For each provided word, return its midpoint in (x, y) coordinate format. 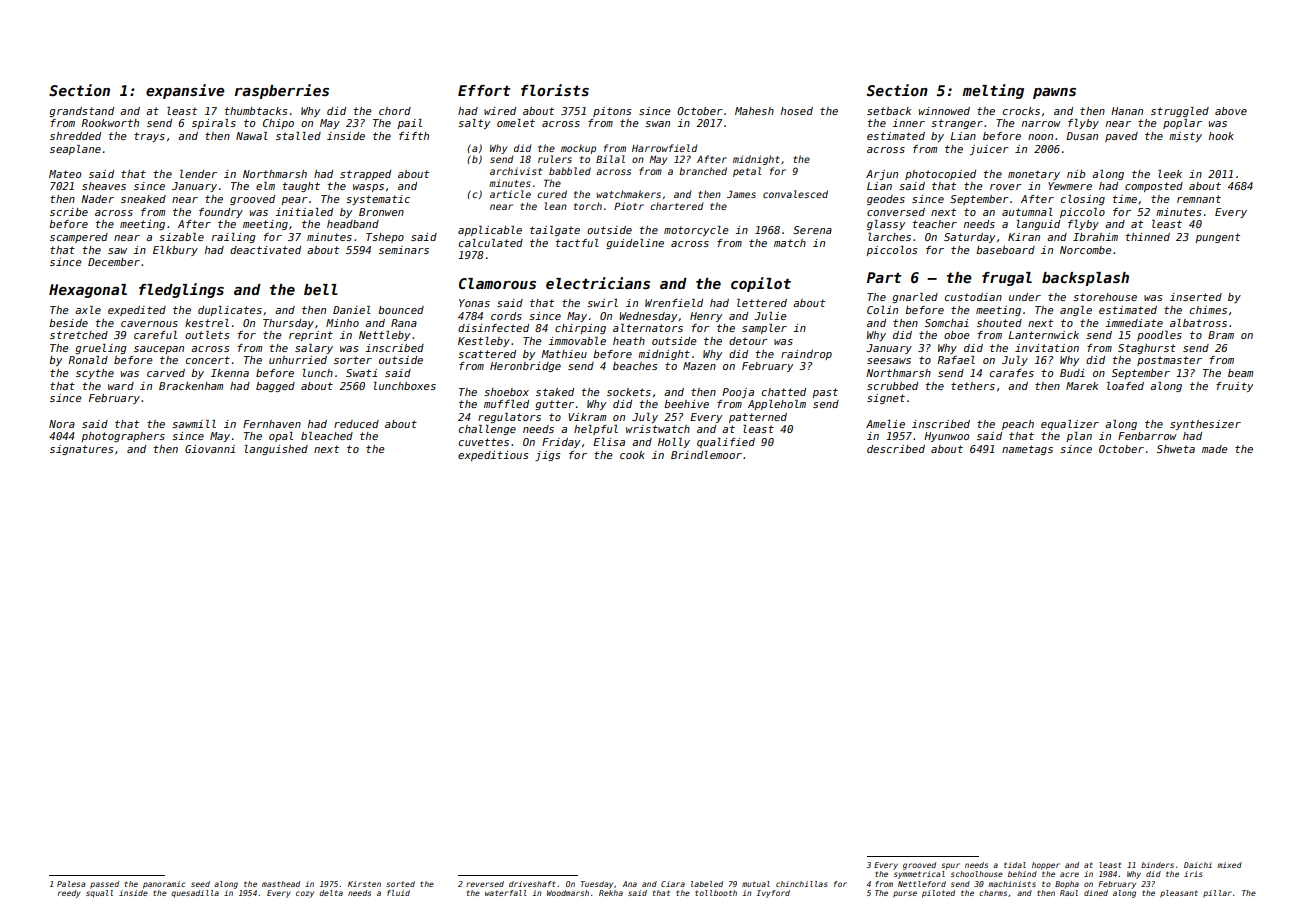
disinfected (493, 328)
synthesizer (1205, 425)
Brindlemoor (706, 455)
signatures (81, 450)
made (1215, 449)
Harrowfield (665, 148)
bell (320, 289)
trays (149, 137)
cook (632, 455)
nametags (1027, 450)
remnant (1199, 199)
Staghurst (1147, 349)
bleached (327, 436)
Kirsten (364, 884)
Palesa (71, 884)
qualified (726, 443)
